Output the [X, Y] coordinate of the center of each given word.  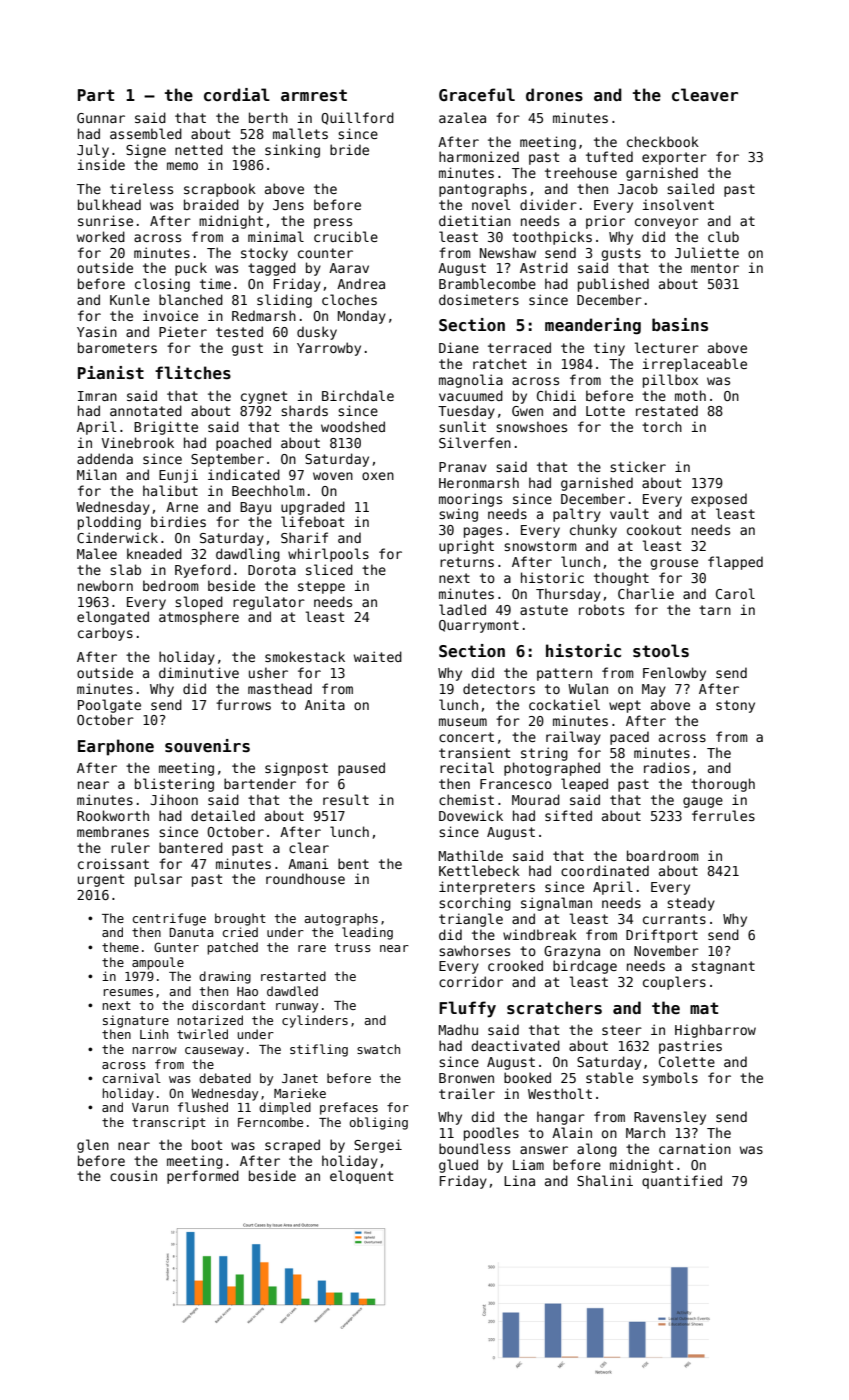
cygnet [264, 397]
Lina [519, 1180]
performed [203, 1177]
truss [353, 947]
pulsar [158, 880]
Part [96, 95]
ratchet [500, 363]
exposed [719, 500]
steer [622, 1030]
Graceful [477, 95]
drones [554, 95]
